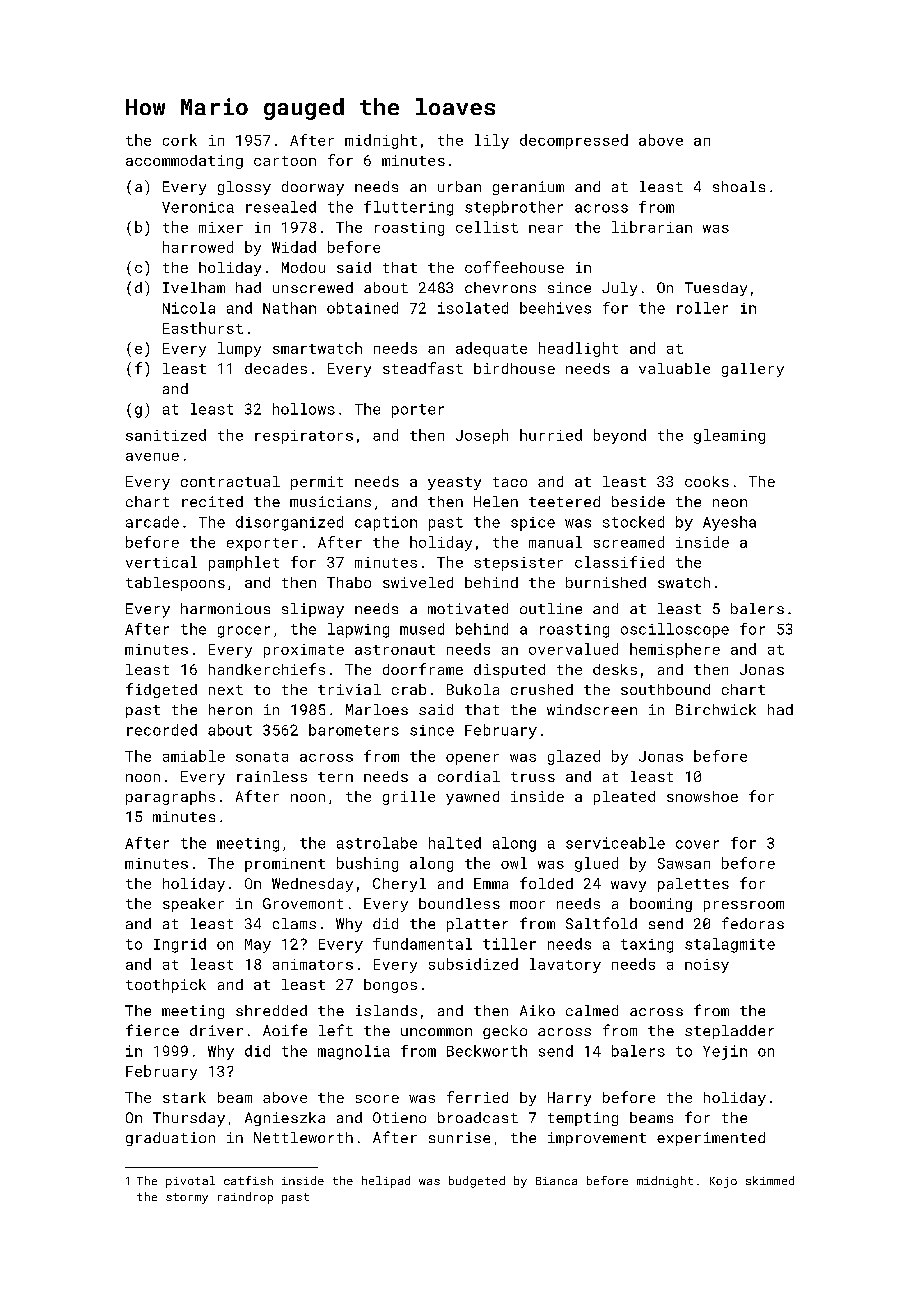 The width and height of the page is (924, 1314). I want to click on recited, so click(212, 501).
